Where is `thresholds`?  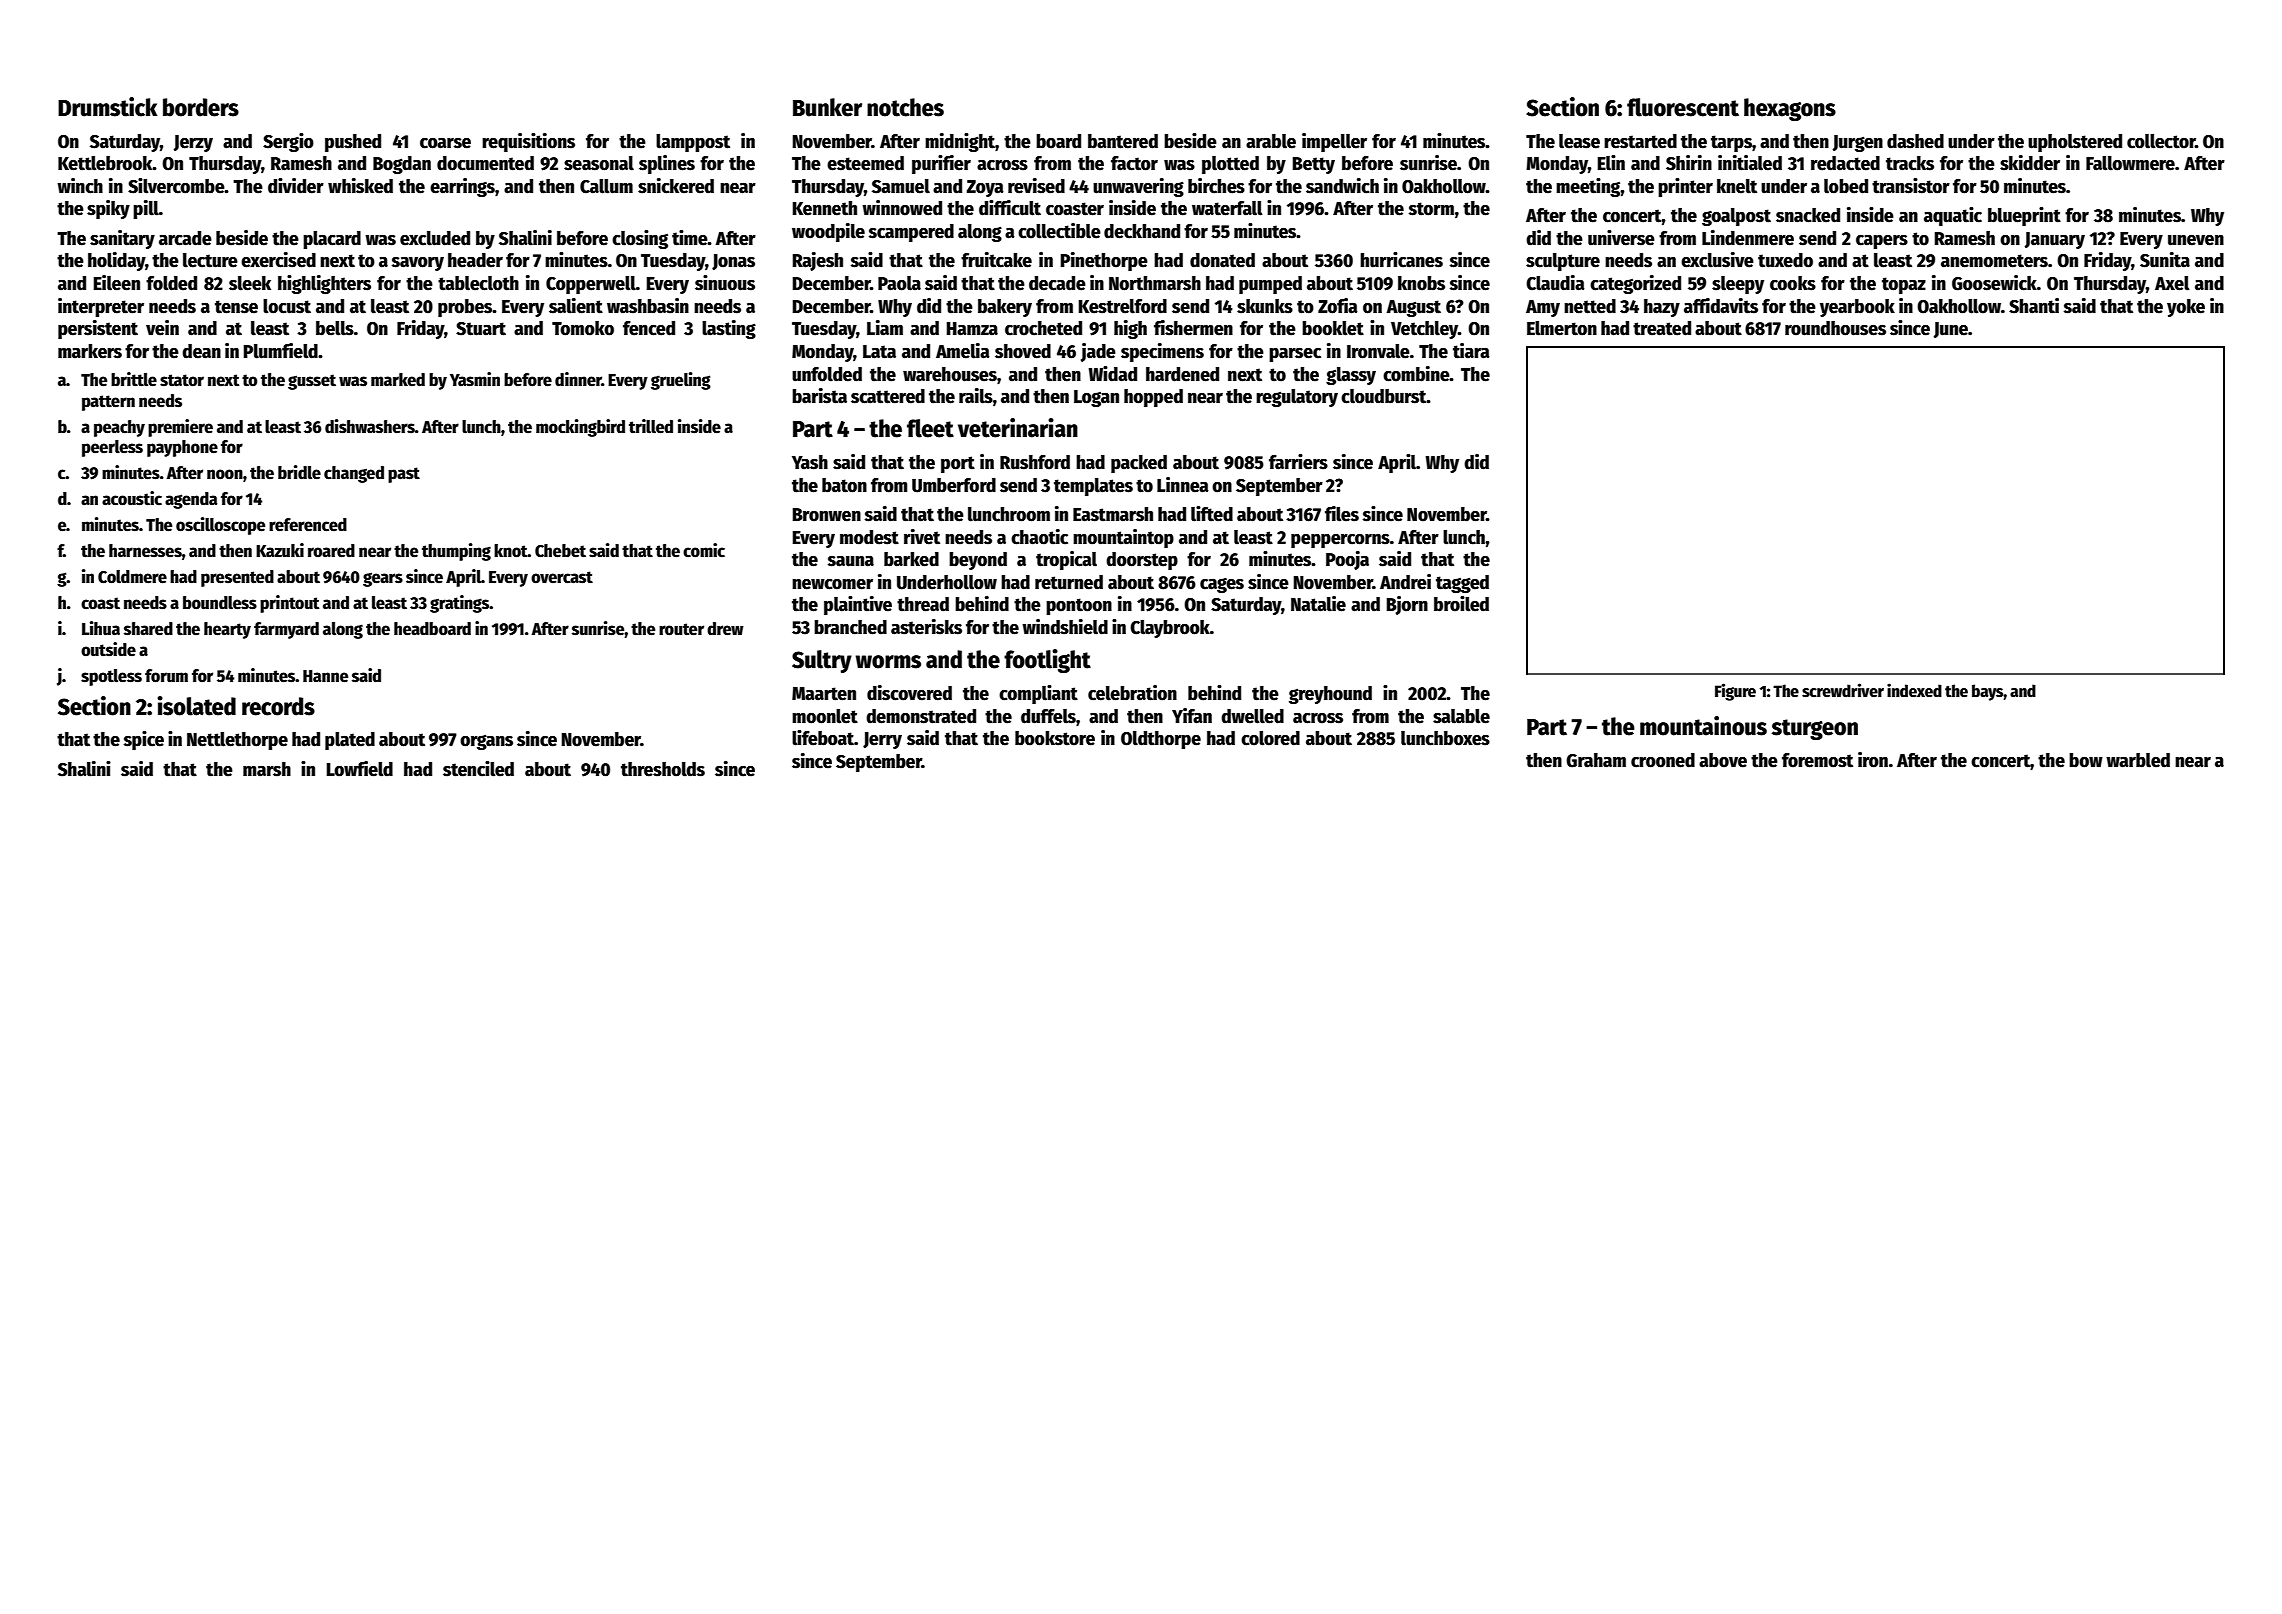
thresholds is located at coordinates (663, 769).
